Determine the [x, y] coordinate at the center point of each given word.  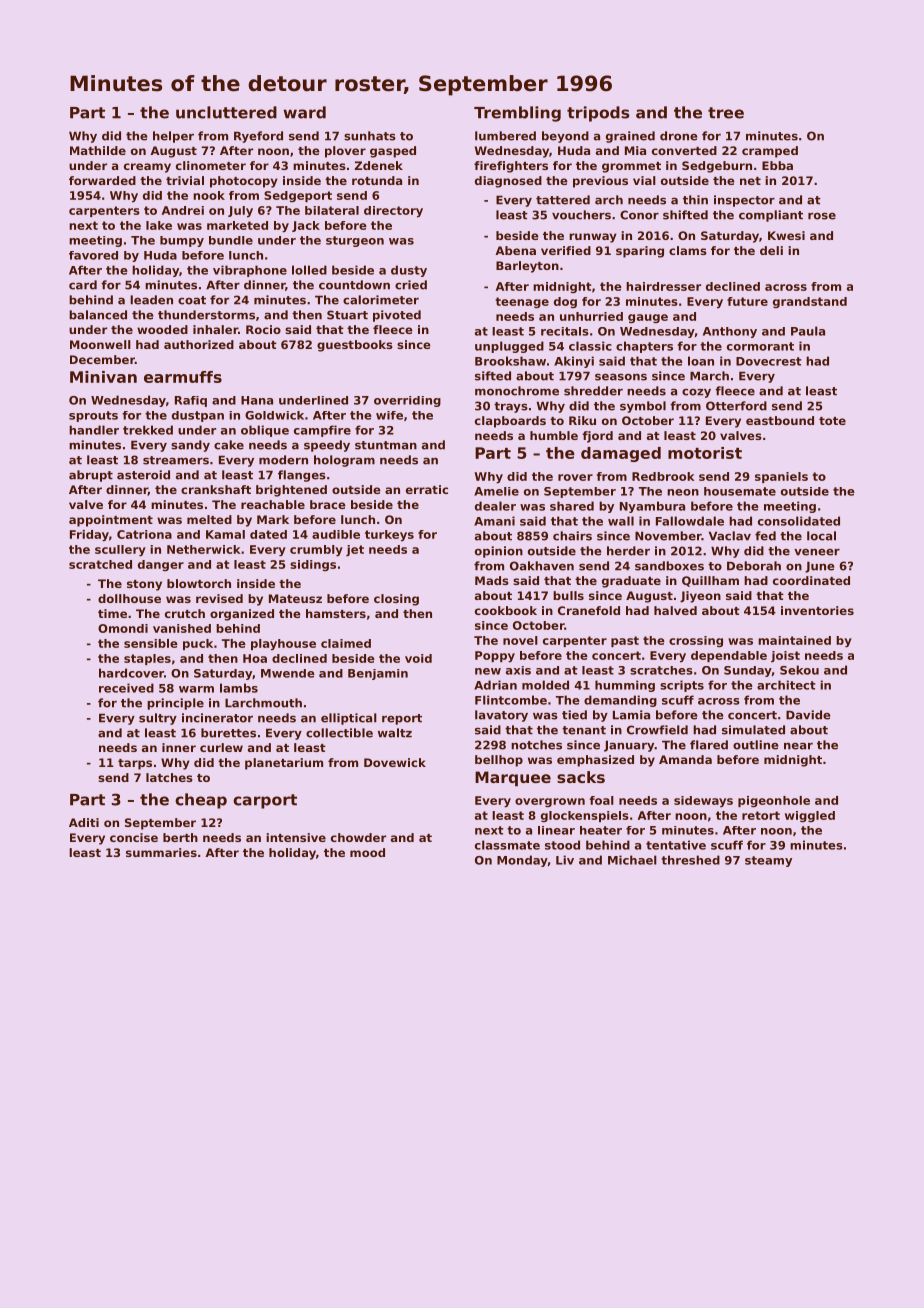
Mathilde [98, 150]
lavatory [501, 716]
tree [726, 113]
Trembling [517, 114]
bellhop [499, 761]
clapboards [510, 422]
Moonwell [100, 344]
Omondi [123, 628]
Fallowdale [690, 521]
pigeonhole [774, 801]
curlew [221, 747]
